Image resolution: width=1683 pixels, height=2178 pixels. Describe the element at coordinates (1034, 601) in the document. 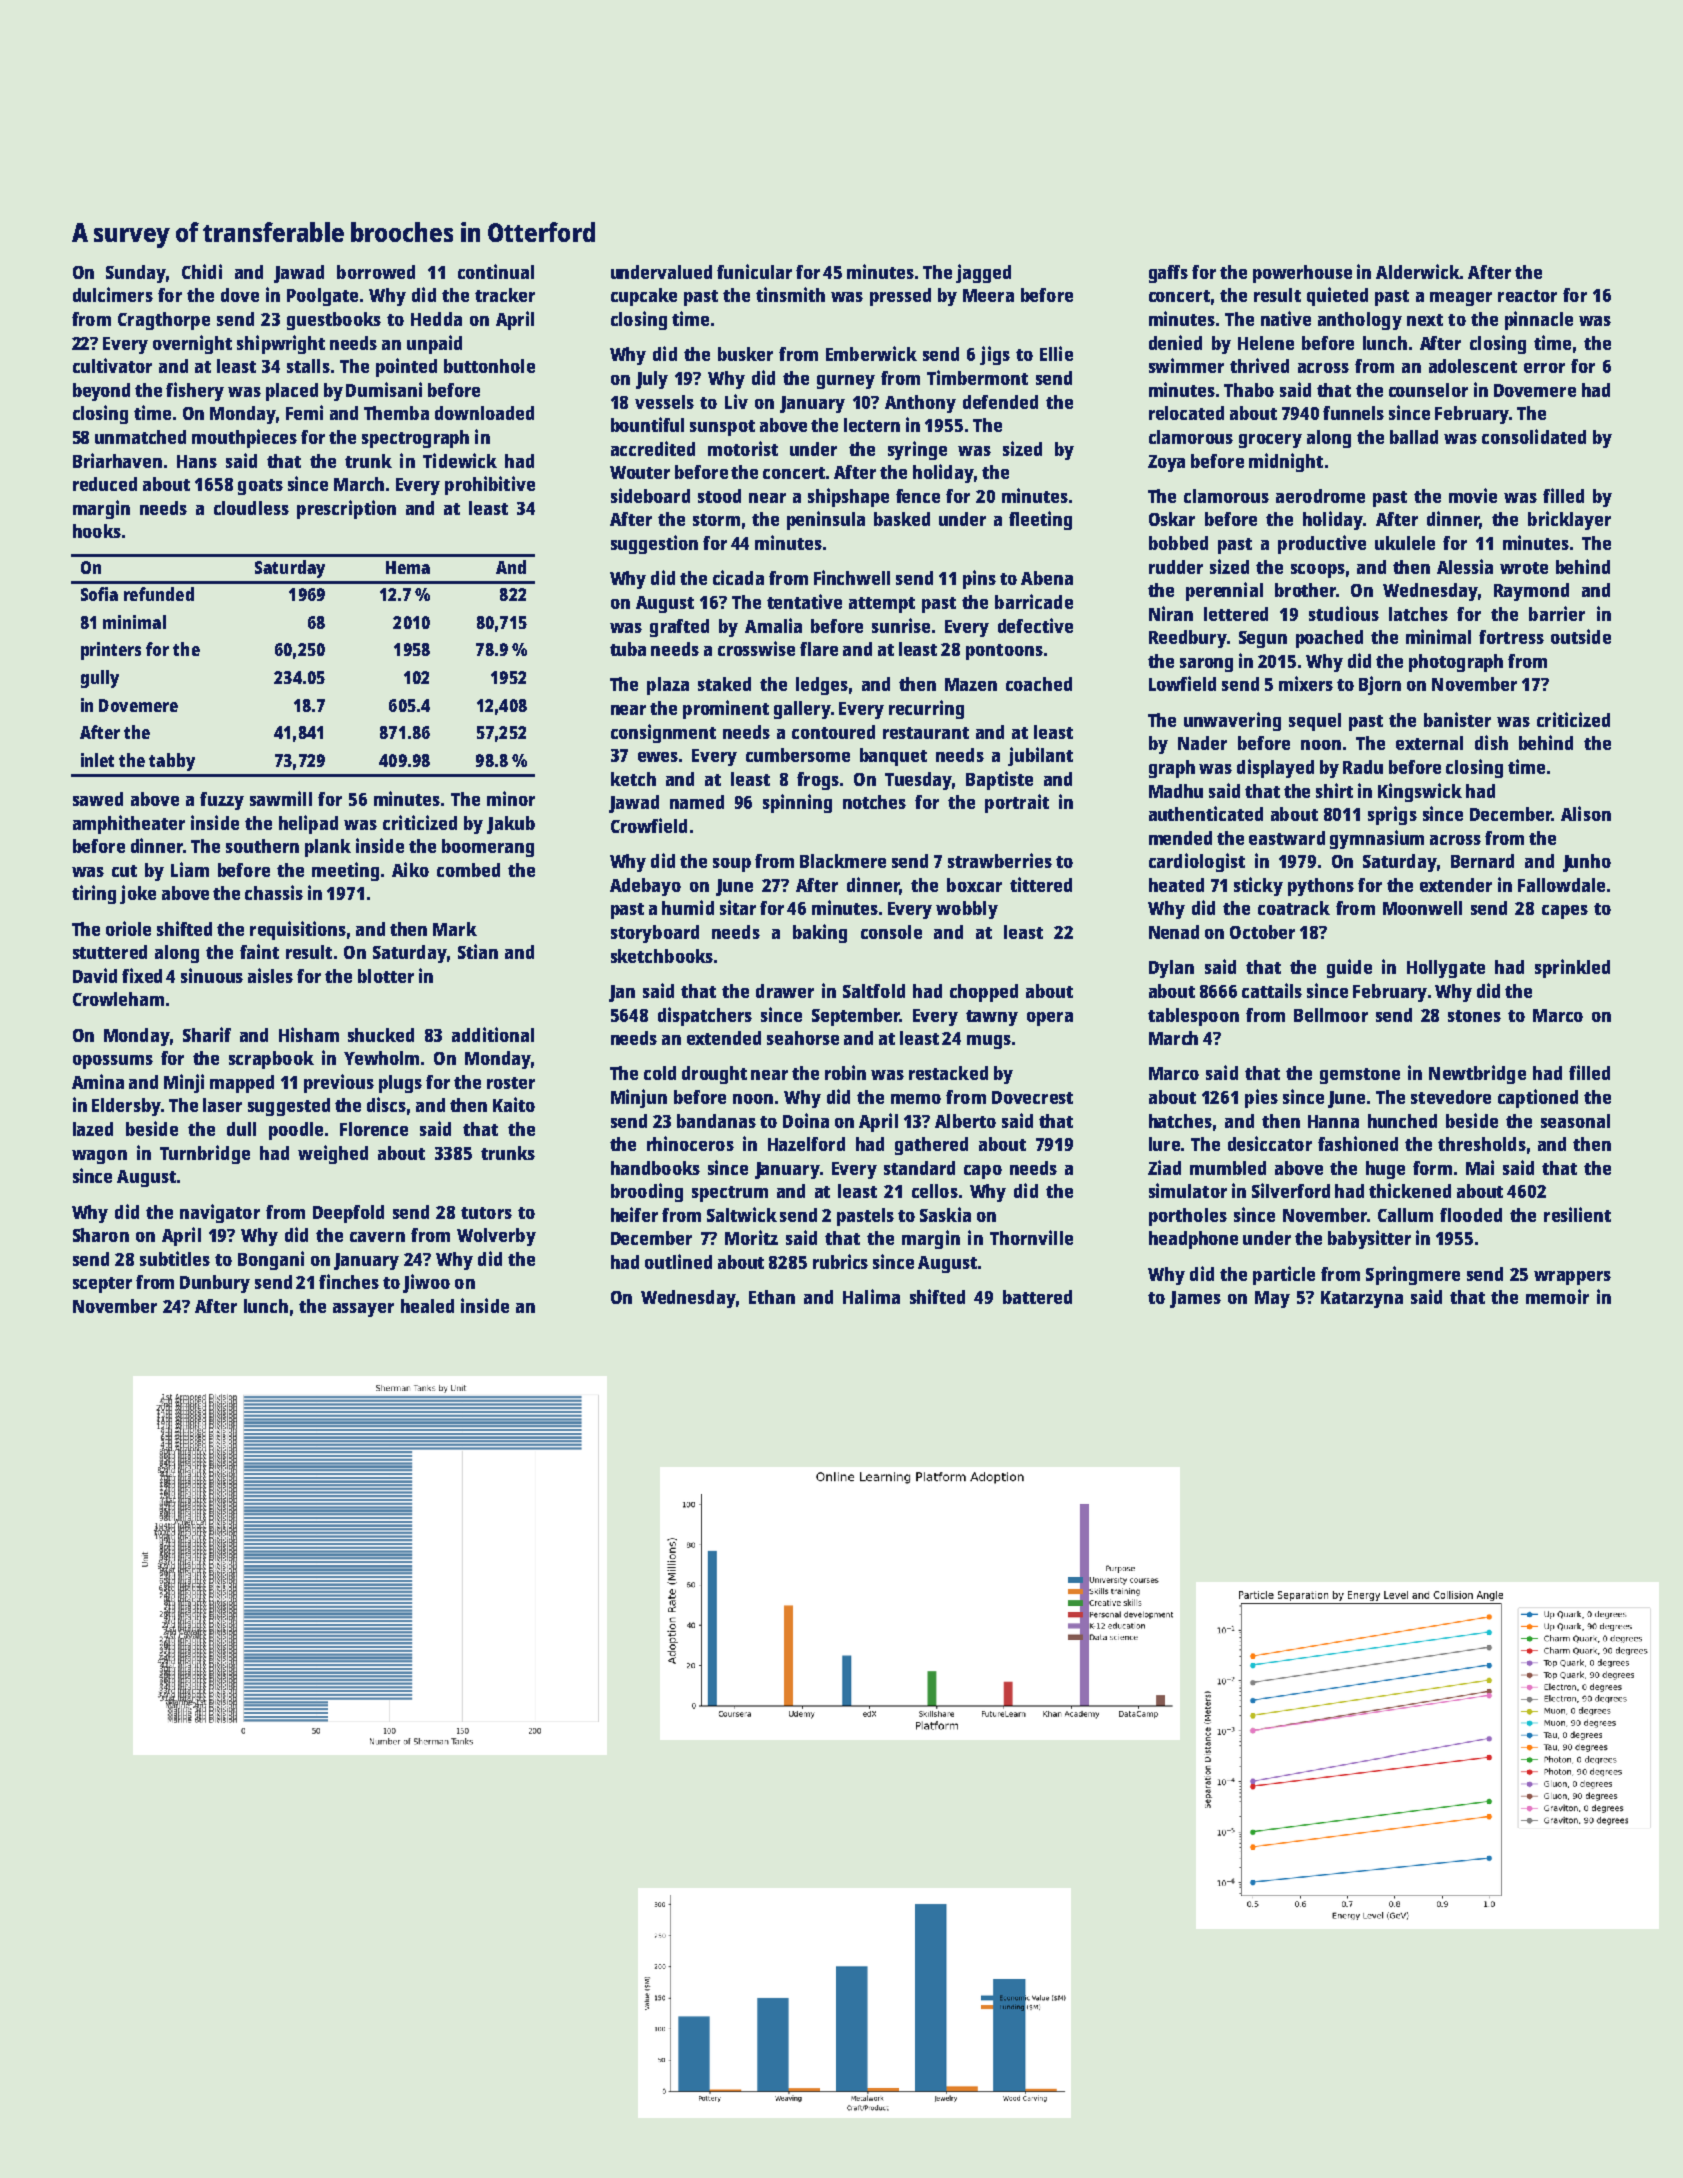

I see `barricade` at that location.
